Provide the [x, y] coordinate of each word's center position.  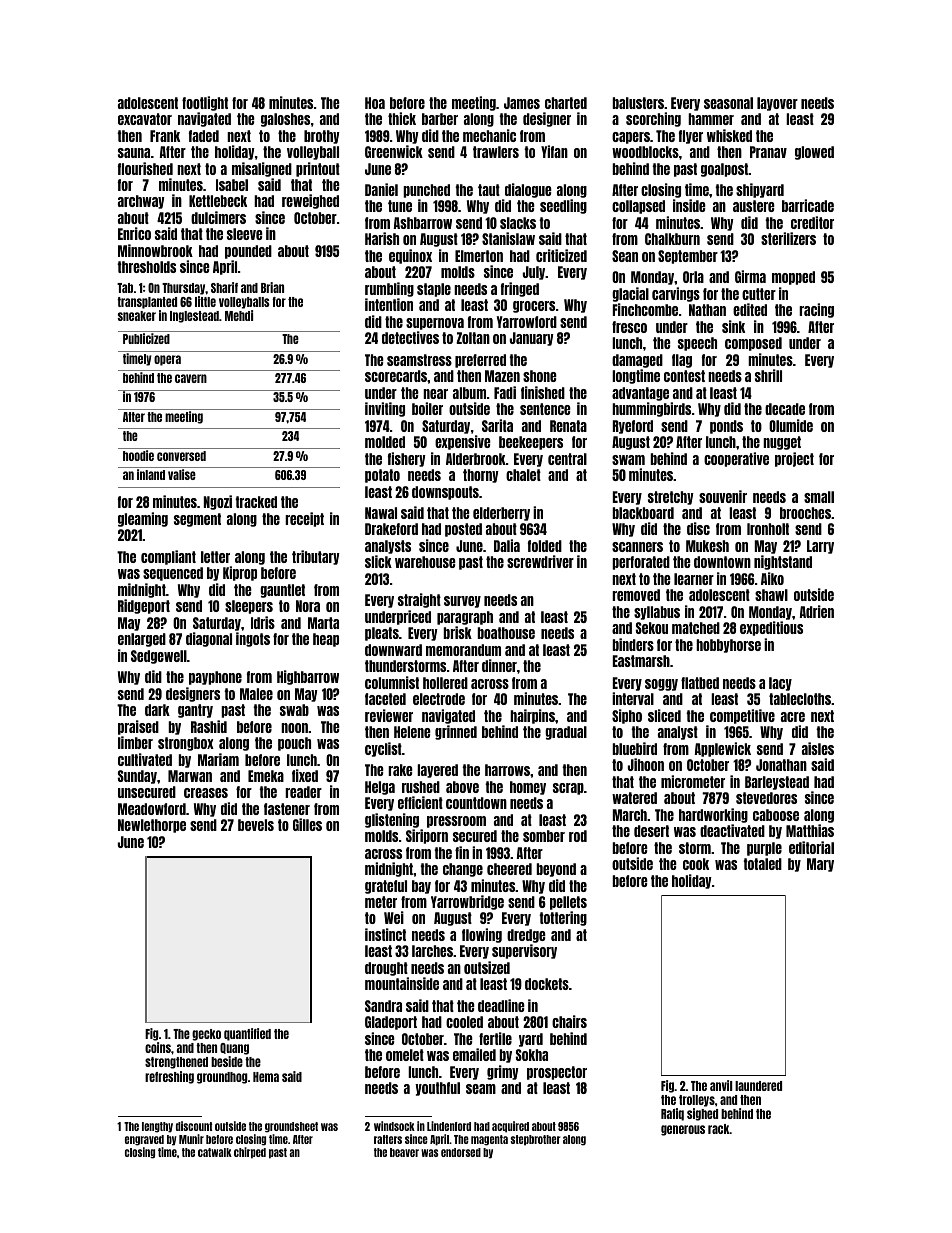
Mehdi [239, 315]
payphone [215, 678]
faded [204, 136]
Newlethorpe [152, 826]
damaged [637, 361]
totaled [762, 864]
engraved [144, 1140]
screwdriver [540, 561]
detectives [410, 337]
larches [432, 951]
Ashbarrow [422, 223]
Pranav [768, 152]
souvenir [723, 496]
